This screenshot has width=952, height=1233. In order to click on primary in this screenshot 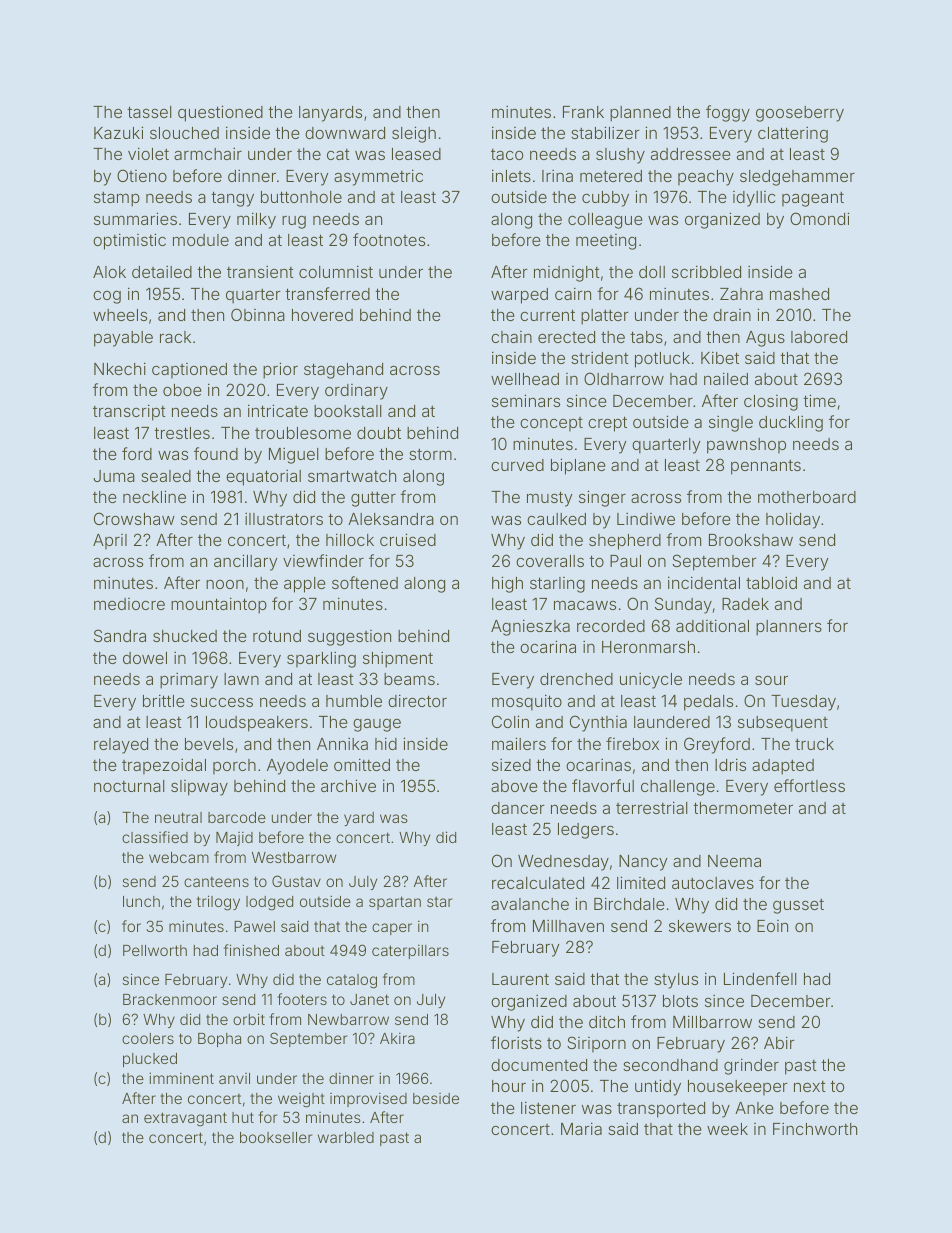, I will do `click(189, 680)`.
